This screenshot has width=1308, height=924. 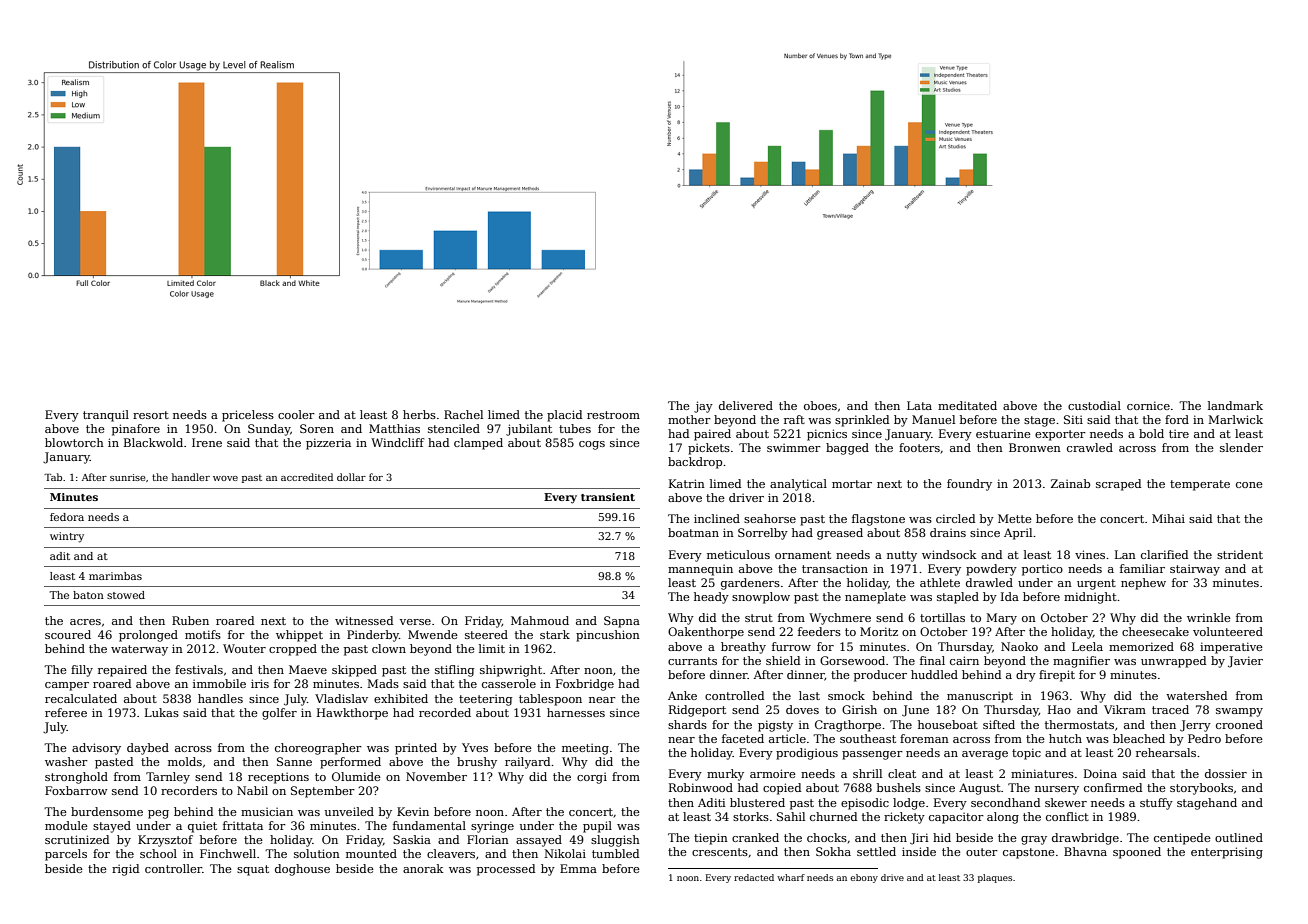 I want to click on Sahil, so click(x=791, y=816).
